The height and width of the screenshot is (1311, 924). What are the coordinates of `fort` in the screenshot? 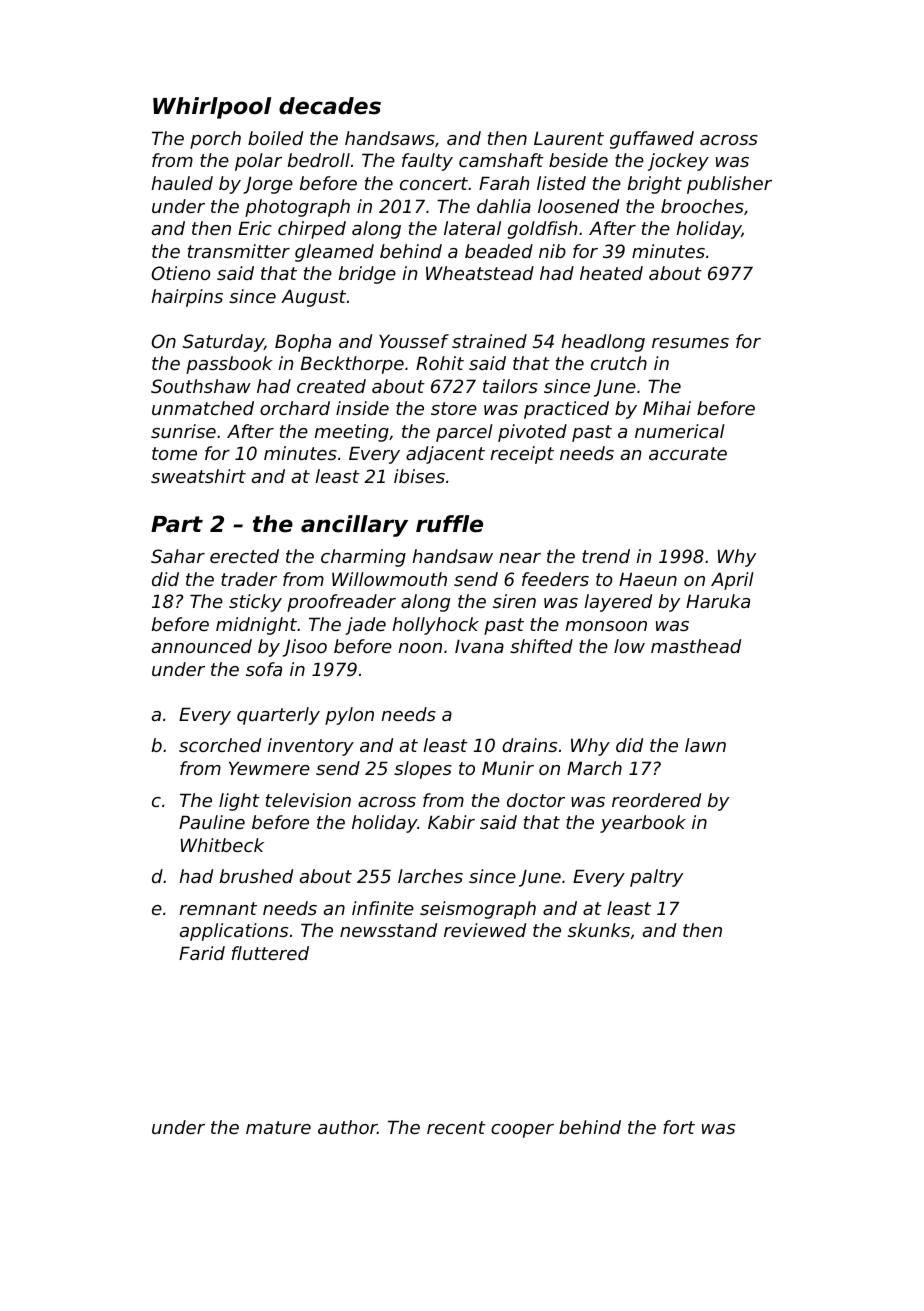 It's located at (679, 1127).
